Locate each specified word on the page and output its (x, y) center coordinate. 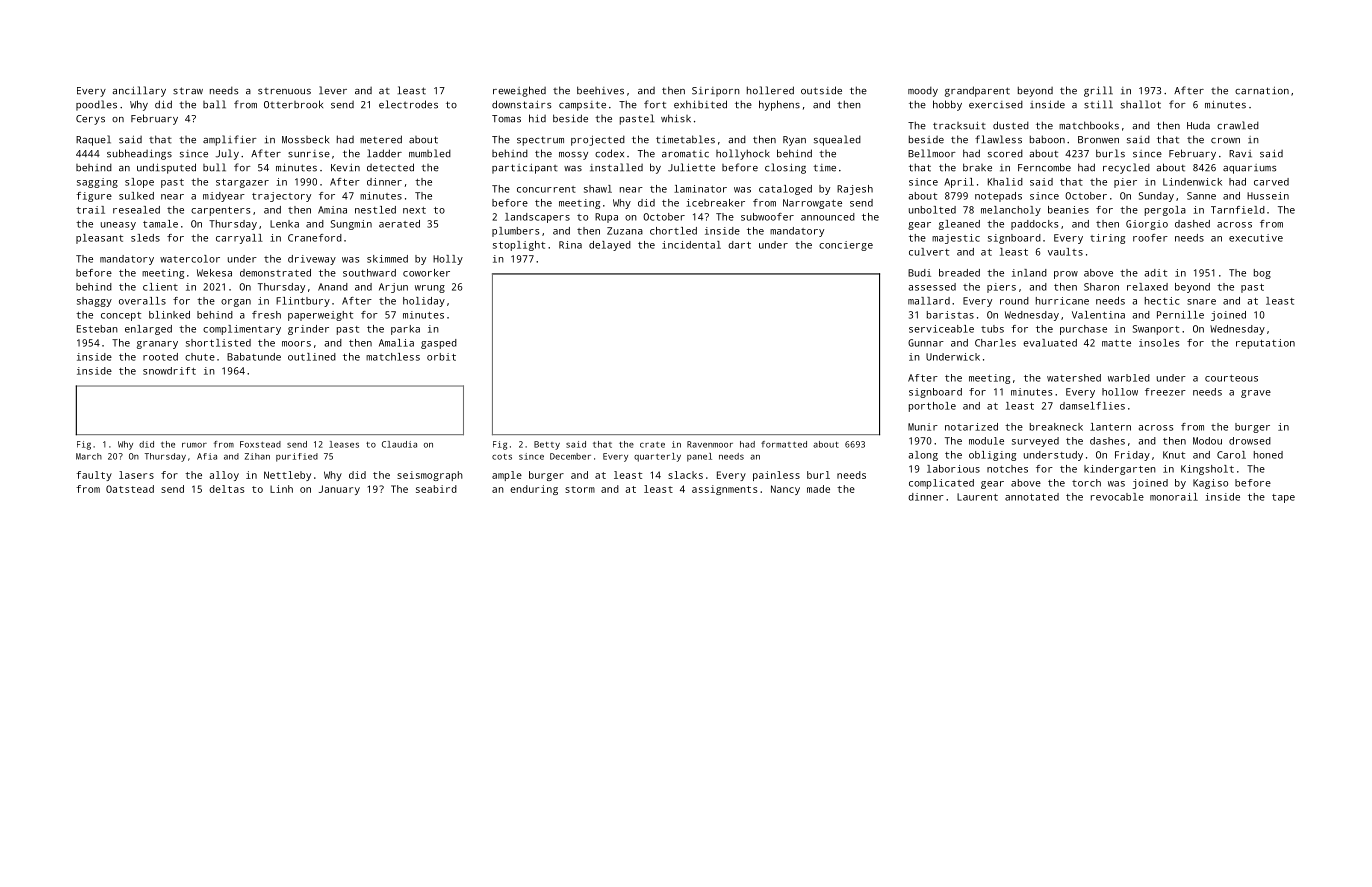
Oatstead (130, 489)
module (986, 441)
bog (1262, 274)
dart (739, 245)
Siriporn (716, 92)
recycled (1126, 168)
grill (1098, 91)
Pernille (1180, 315)
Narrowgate (812, 204)
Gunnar (926, 343)
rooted (160, 357)
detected (390, 167)
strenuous (284, 91)
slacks (685, 475)
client (160, 287)
